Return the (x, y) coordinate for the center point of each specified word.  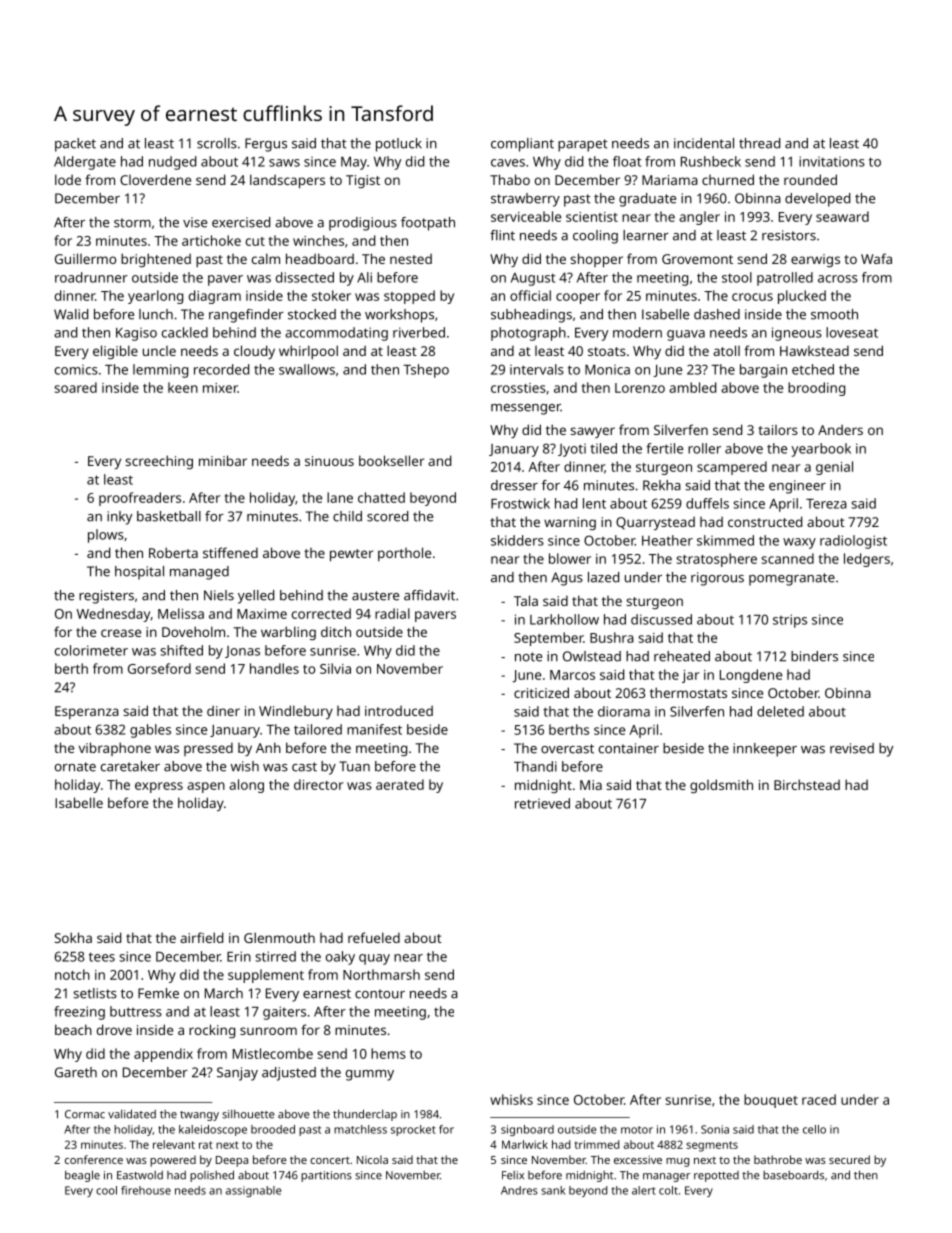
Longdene (751, 676)
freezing (79, 1013)
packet (75, 145)
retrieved (542, 803)
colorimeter (91, 650)
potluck (399, 145)
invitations (832, 161)
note (528, 657)
